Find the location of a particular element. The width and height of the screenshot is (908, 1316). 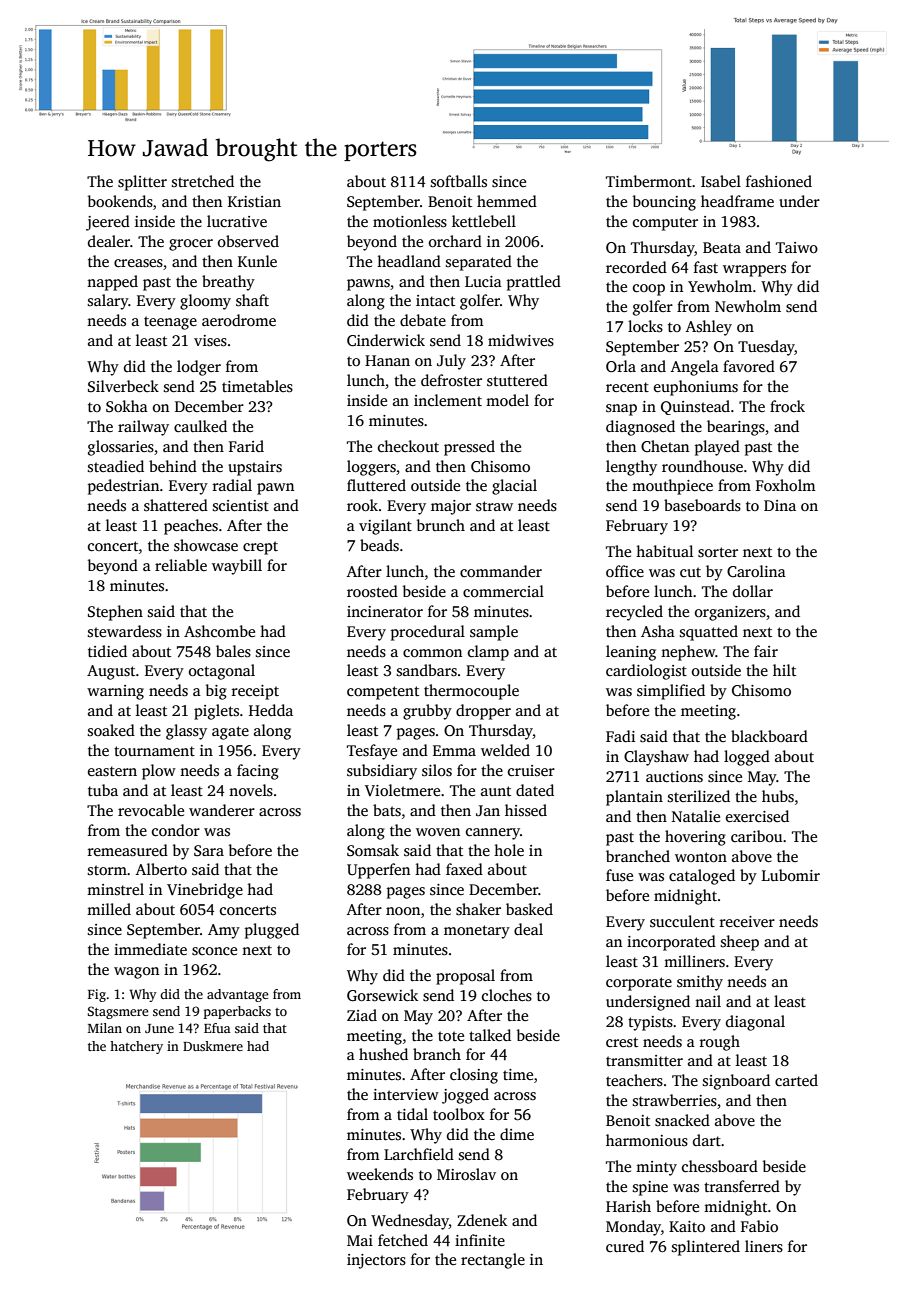

carted is located at coordinates (796, 1080).
